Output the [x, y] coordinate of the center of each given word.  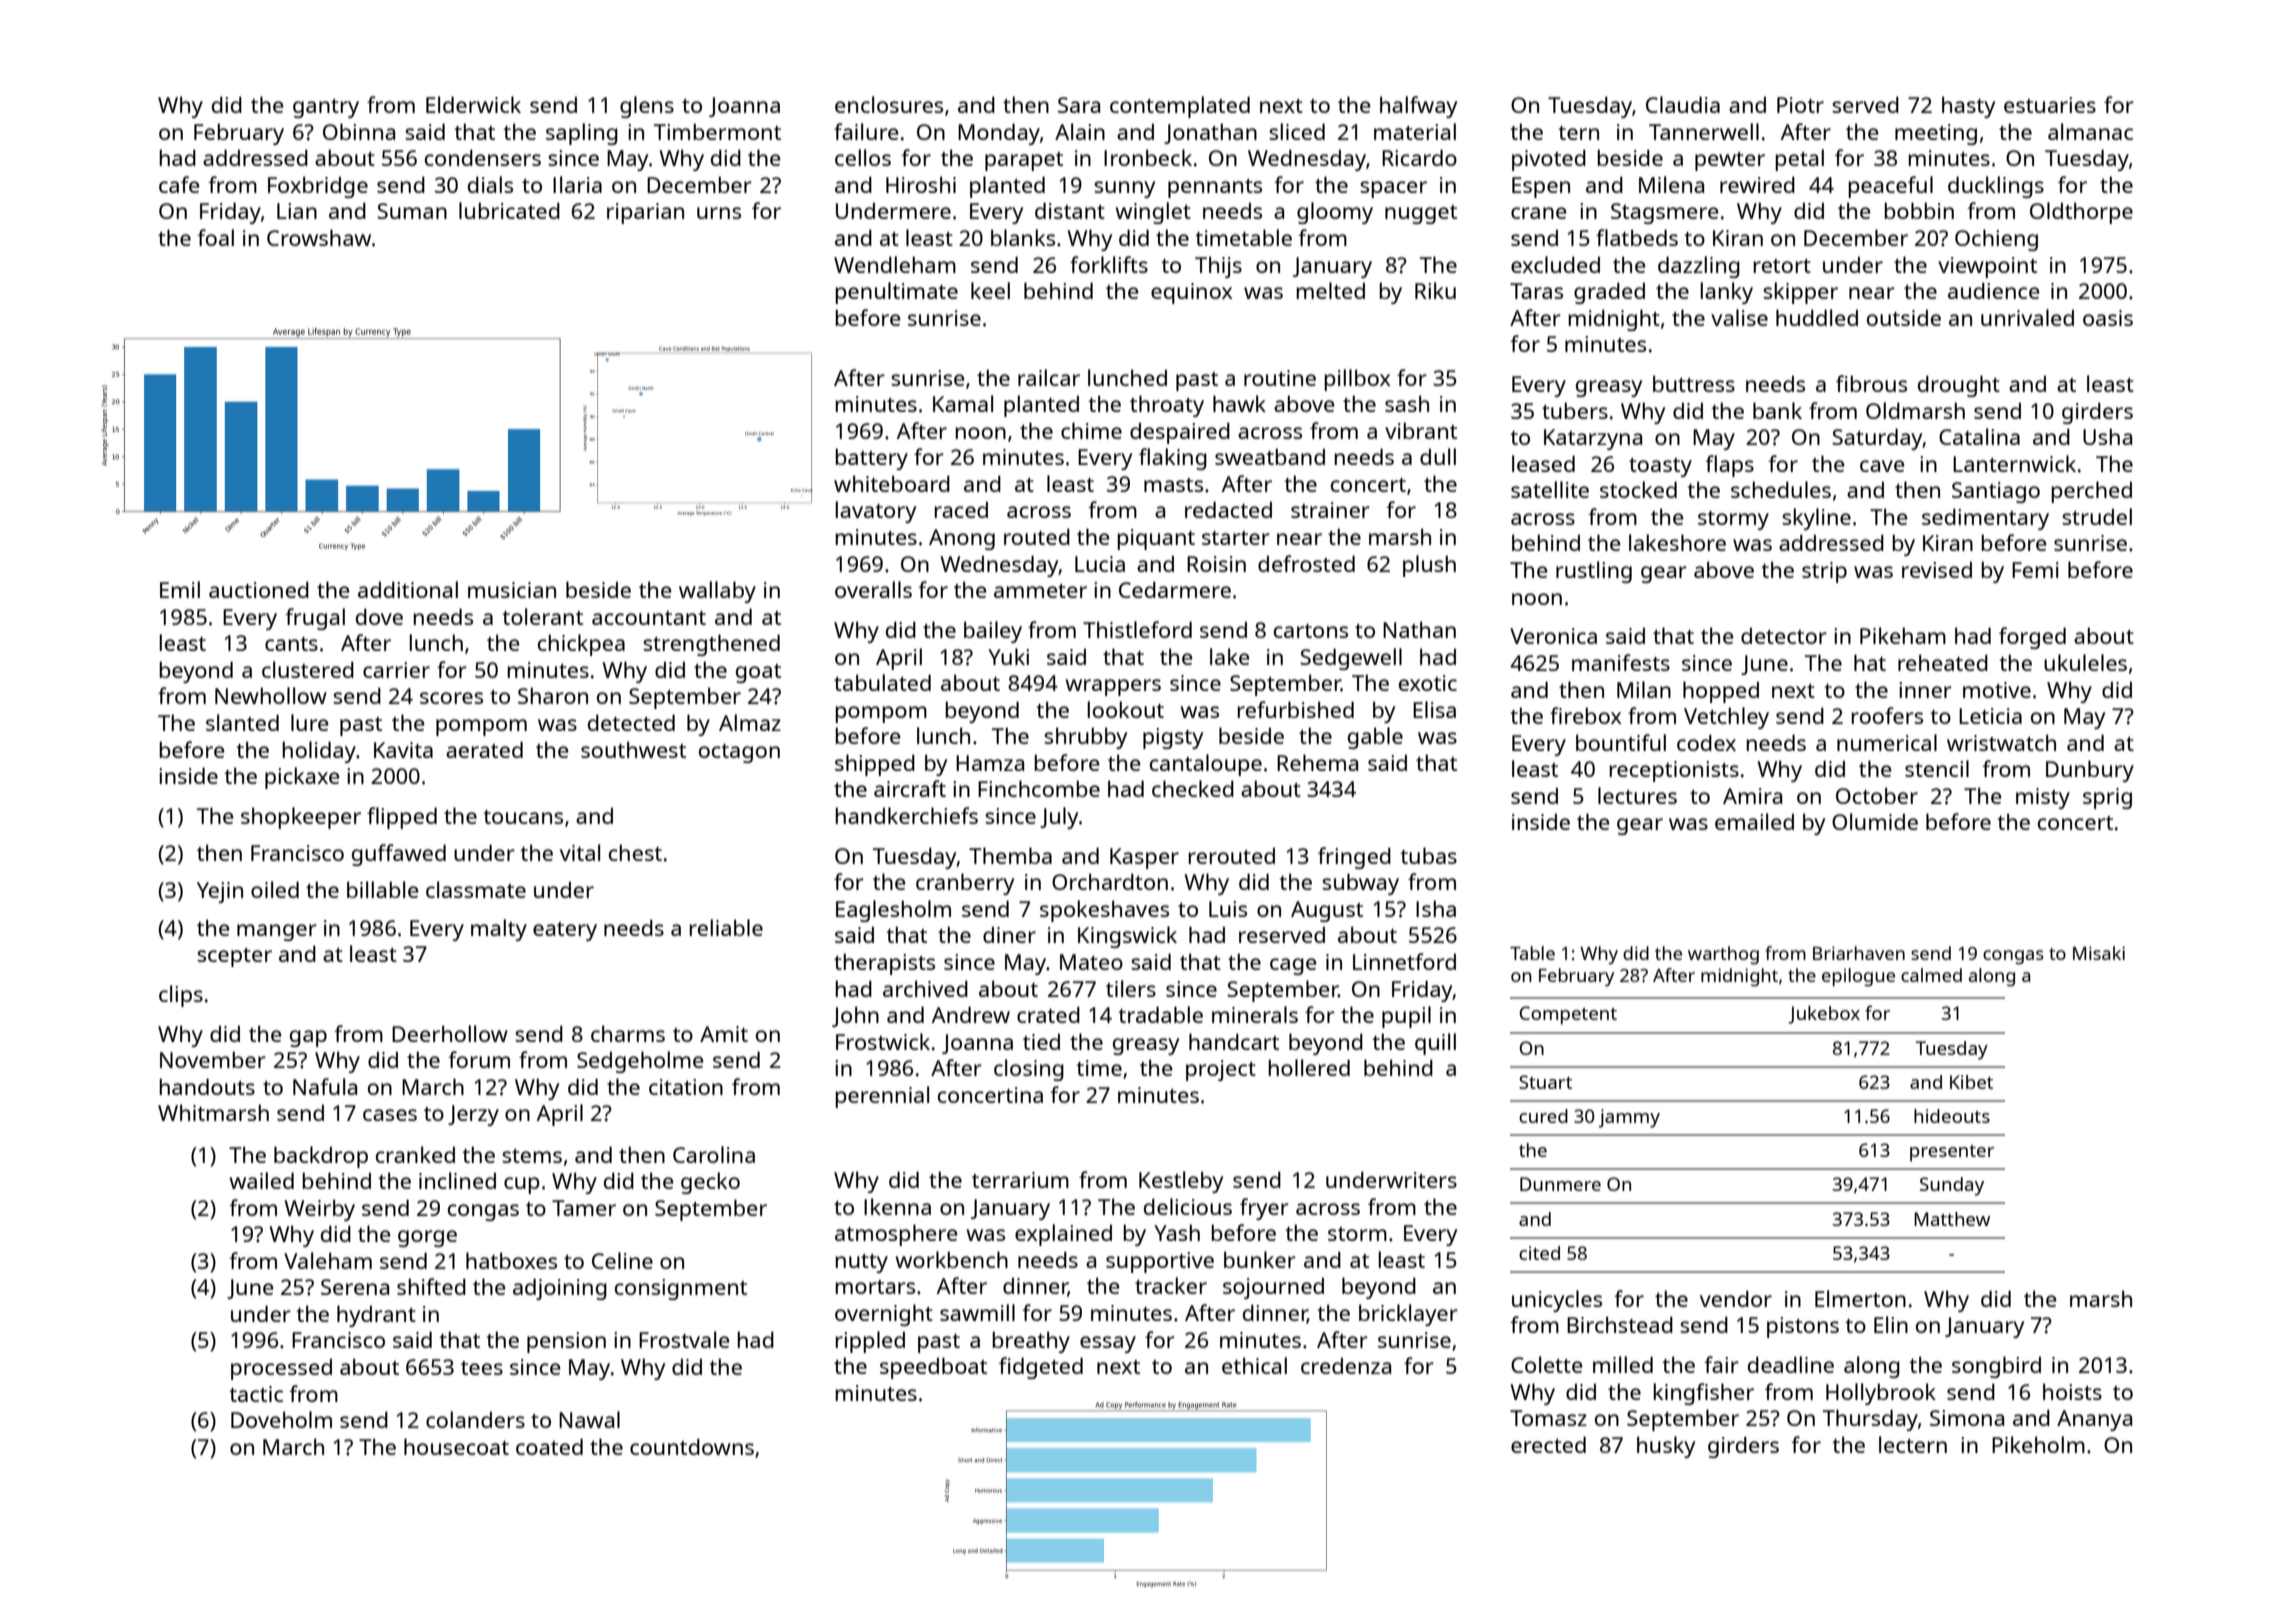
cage [1293, 966]
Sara [1079, 105]
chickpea [581, 645]
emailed [1754, 821]
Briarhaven [1859, 953]
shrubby [1085, 738]
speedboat [933, 1368]
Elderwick [473, 104]
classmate [476, 889]
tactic [256, 1394]
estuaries [2050, 105]
